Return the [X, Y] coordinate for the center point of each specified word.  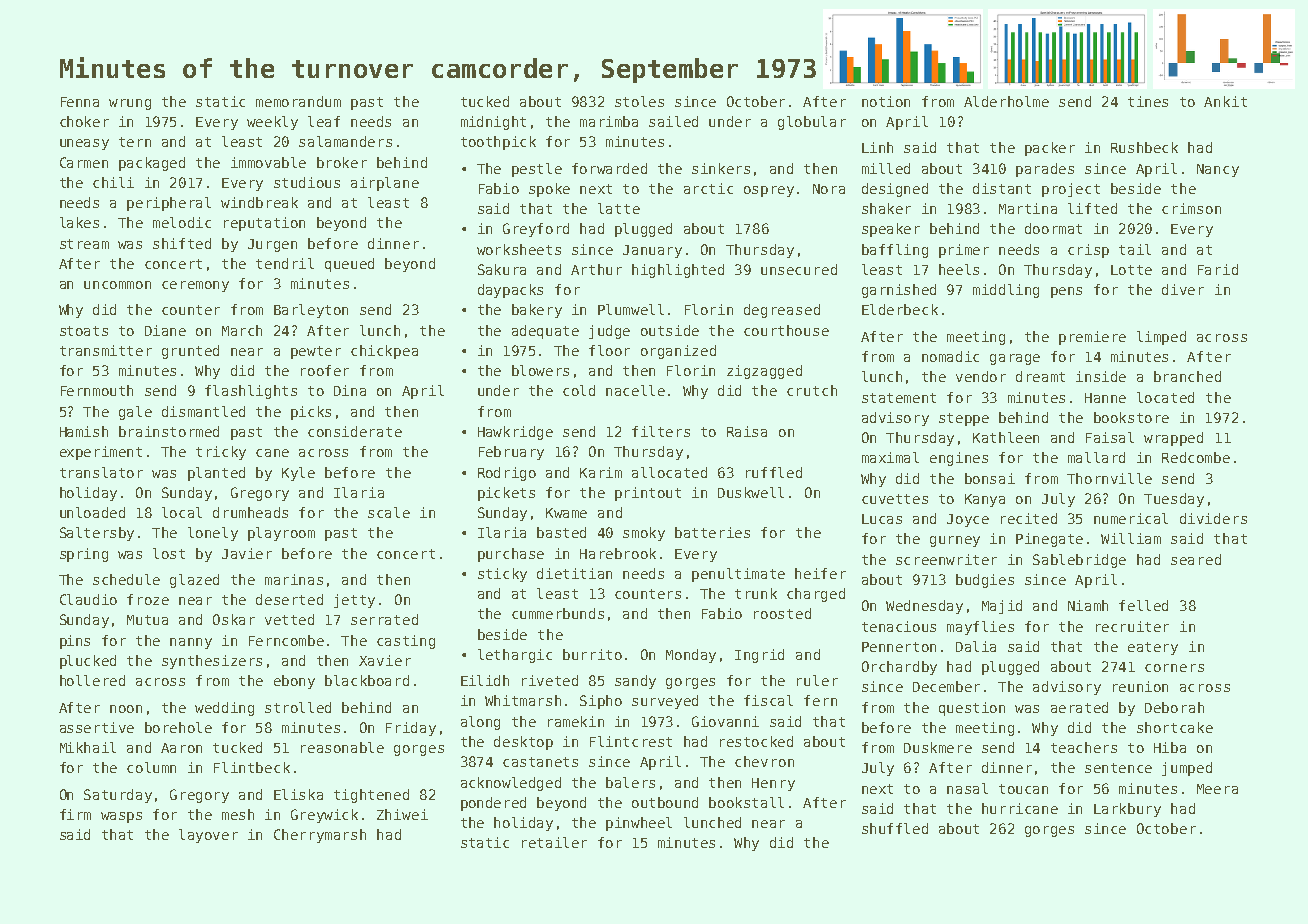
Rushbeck [1144, 147]
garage [1015, 359]
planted [216, 474]
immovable [268, 162]
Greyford [536, 230]
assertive [97, 727]
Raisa [747, 431]
